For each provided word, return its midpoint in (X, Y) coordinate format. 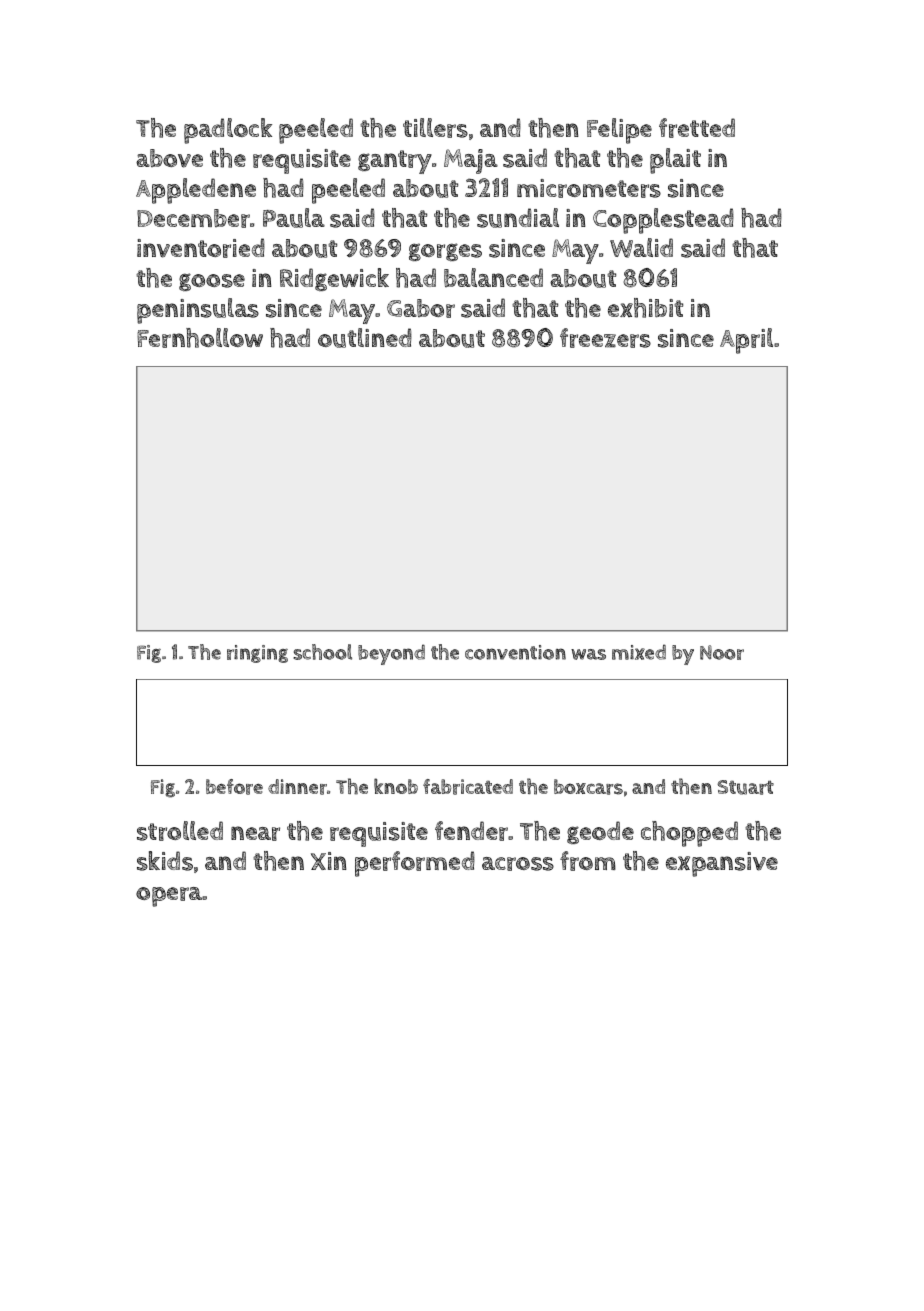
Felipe (619, 131)
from (588, 861)
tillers (435, 128)
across (518, 864)
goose (212, 282)
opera (169, 897)
